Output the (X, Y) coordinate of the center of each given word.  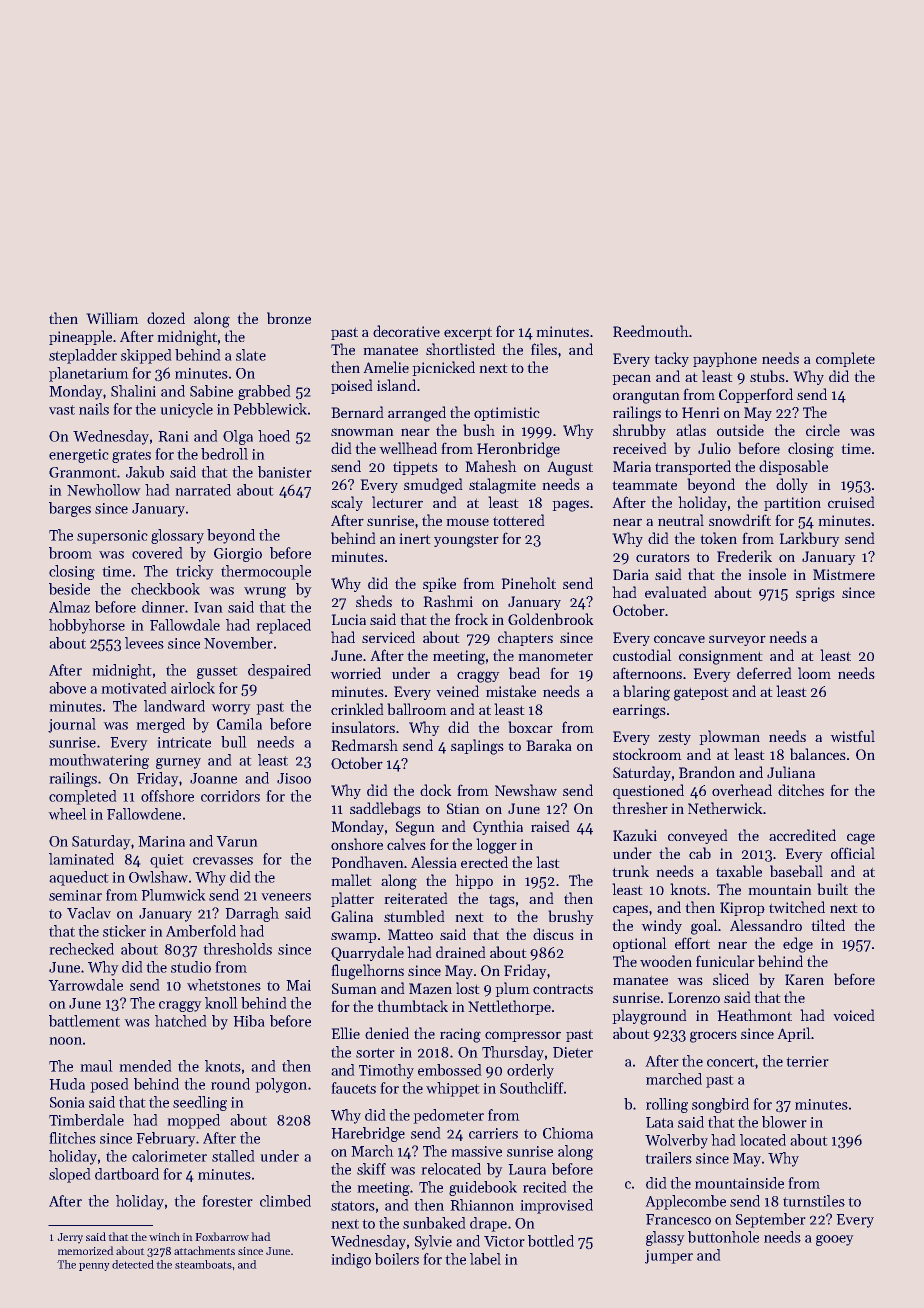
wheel (67, 814)
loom (814, 673)
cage (861, 839)
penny (94, 1267)
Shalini (133, 391)
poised (352, 386)
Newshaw (526, 790)
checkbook (165, 589)
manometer (555, 656)
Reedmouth (651, 331)
